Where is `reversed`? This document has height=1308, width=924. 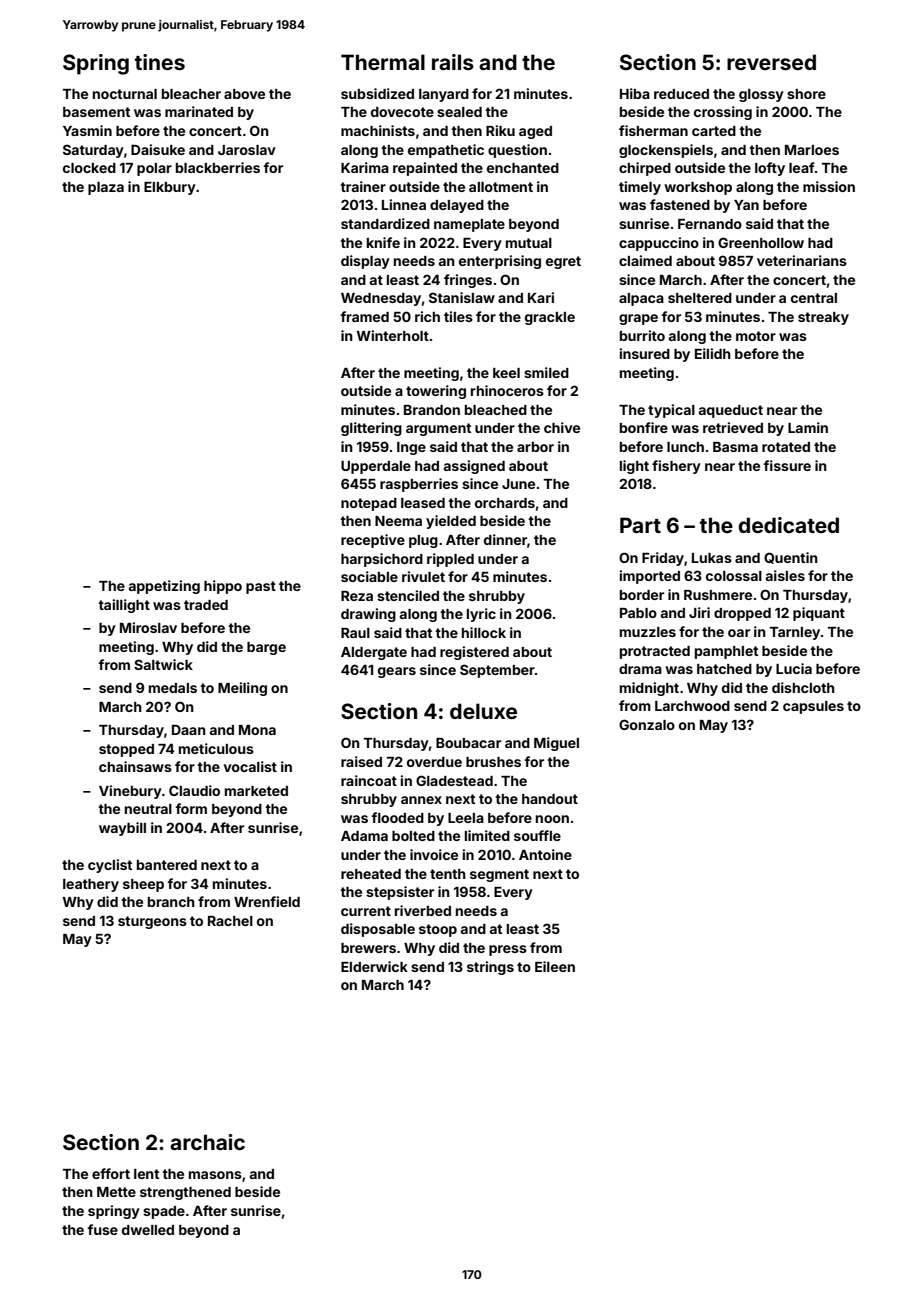 reversed is located at coordinates (771, 62).
